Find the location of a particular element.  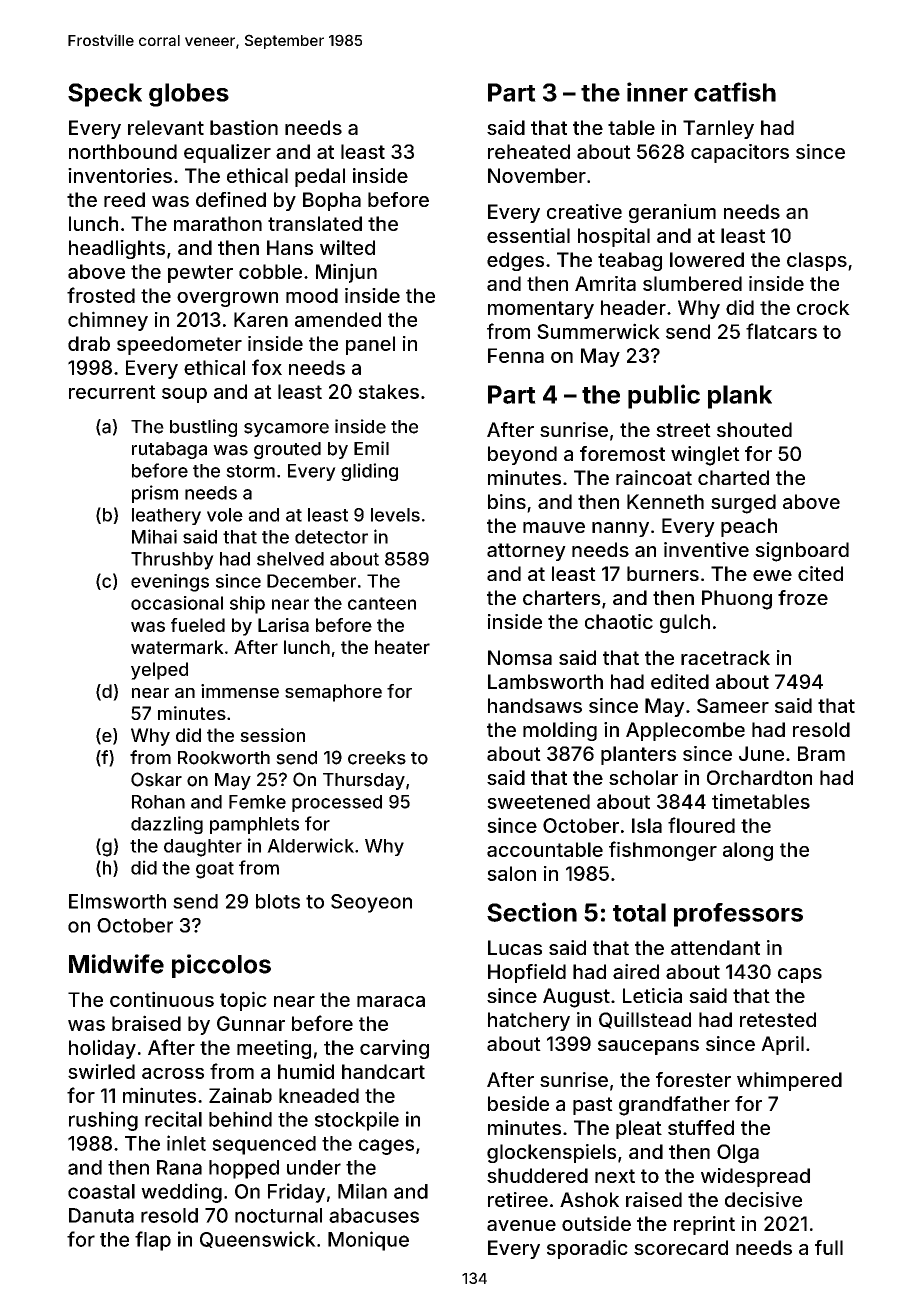

Monique is located at coordinates (368, 1241).
